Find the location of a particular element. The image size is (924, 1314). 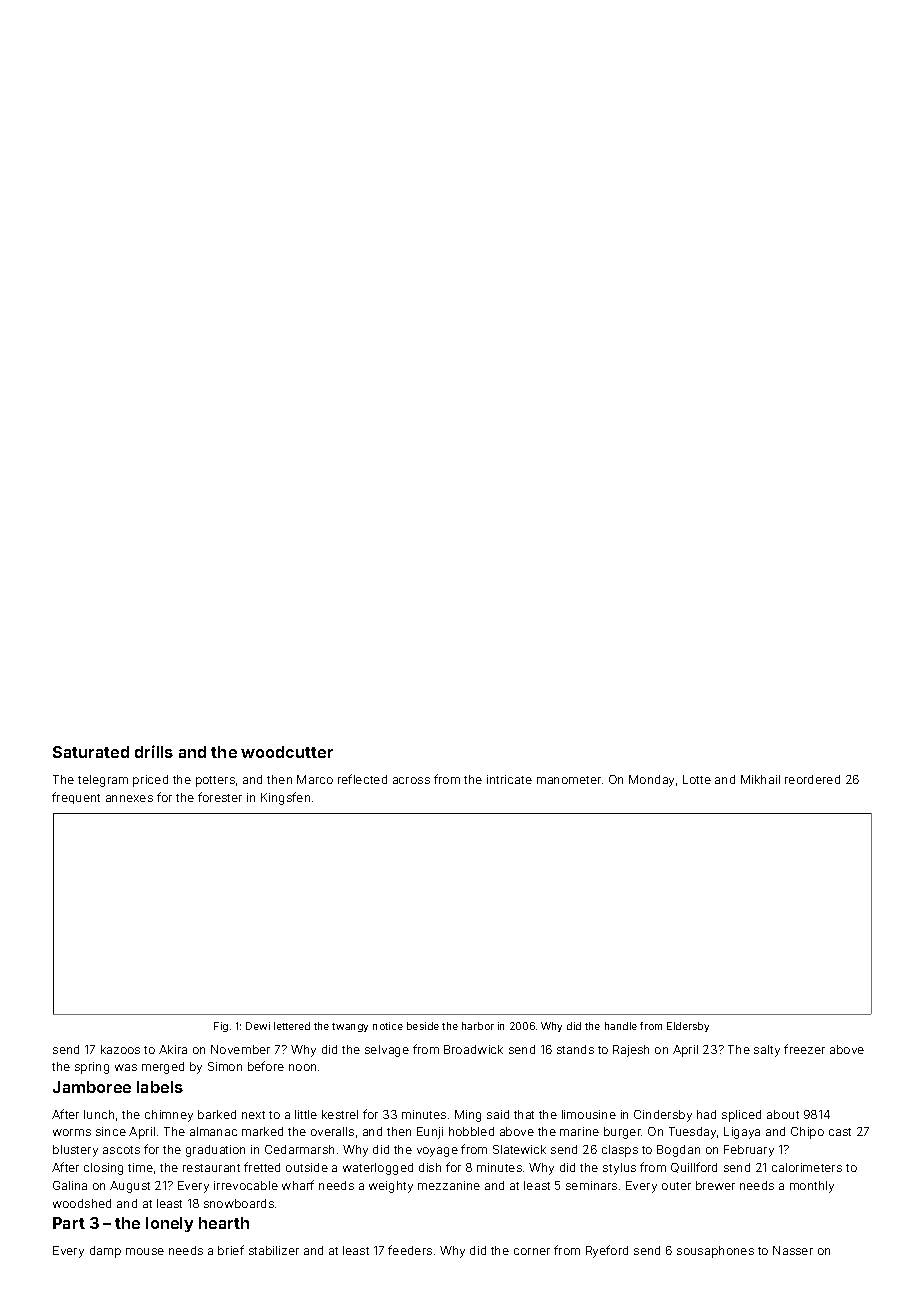

reordered is located at coordinates (812, 779).
